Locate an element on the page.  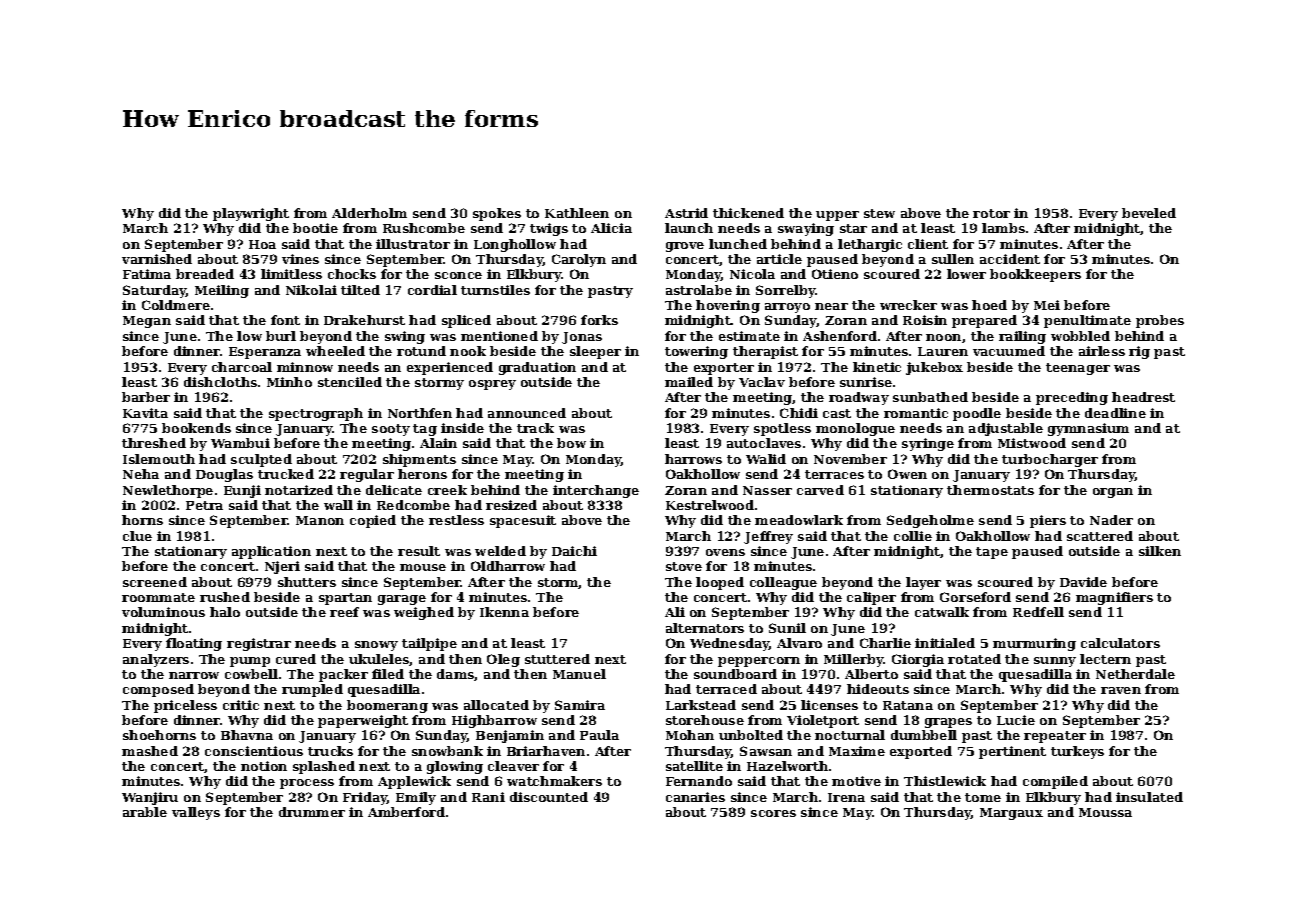
splashed is located at coordinates (324, 767).
